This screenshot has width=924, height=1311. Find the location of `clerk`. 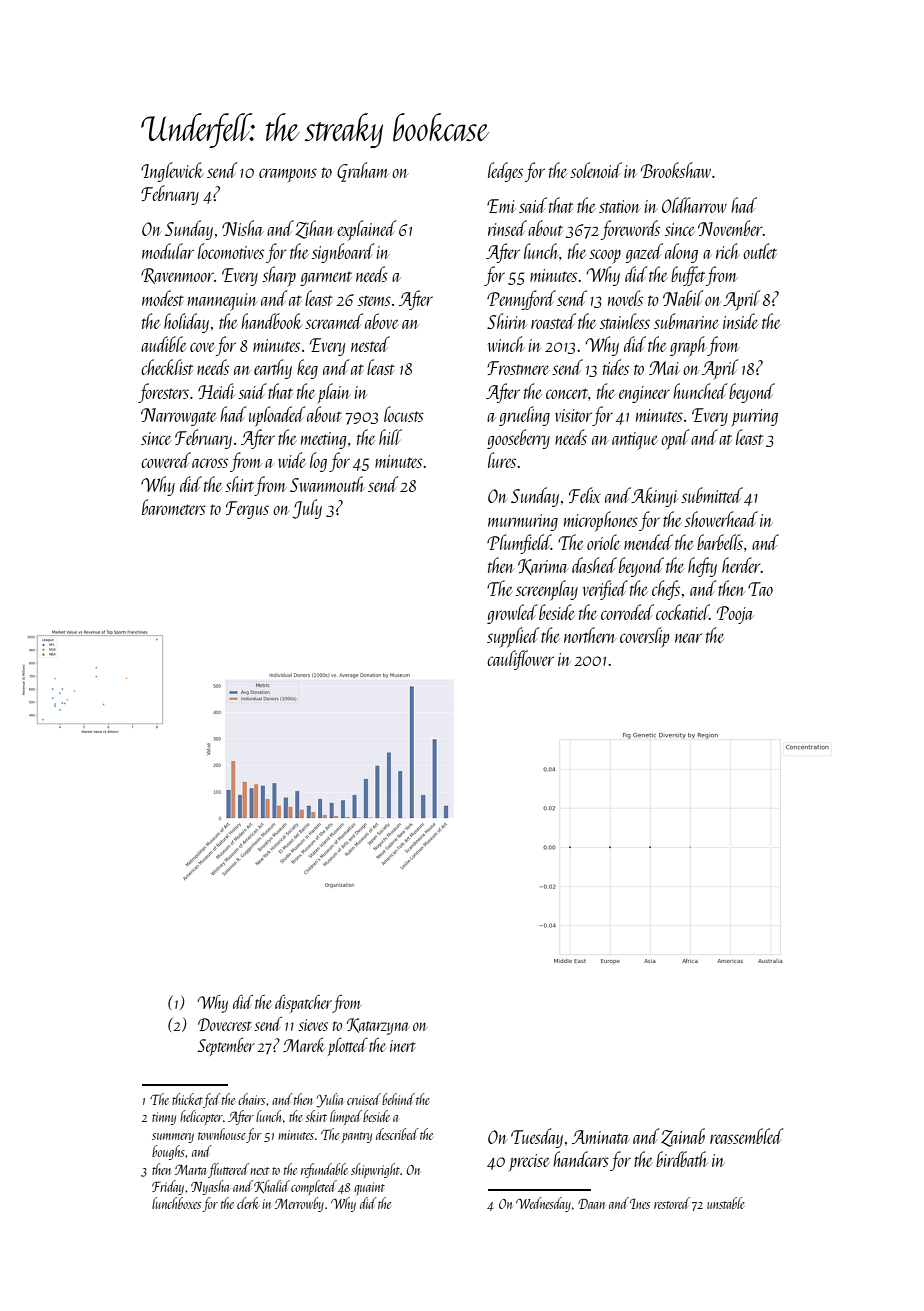

clerk is located at coordinates (247, 1203).
